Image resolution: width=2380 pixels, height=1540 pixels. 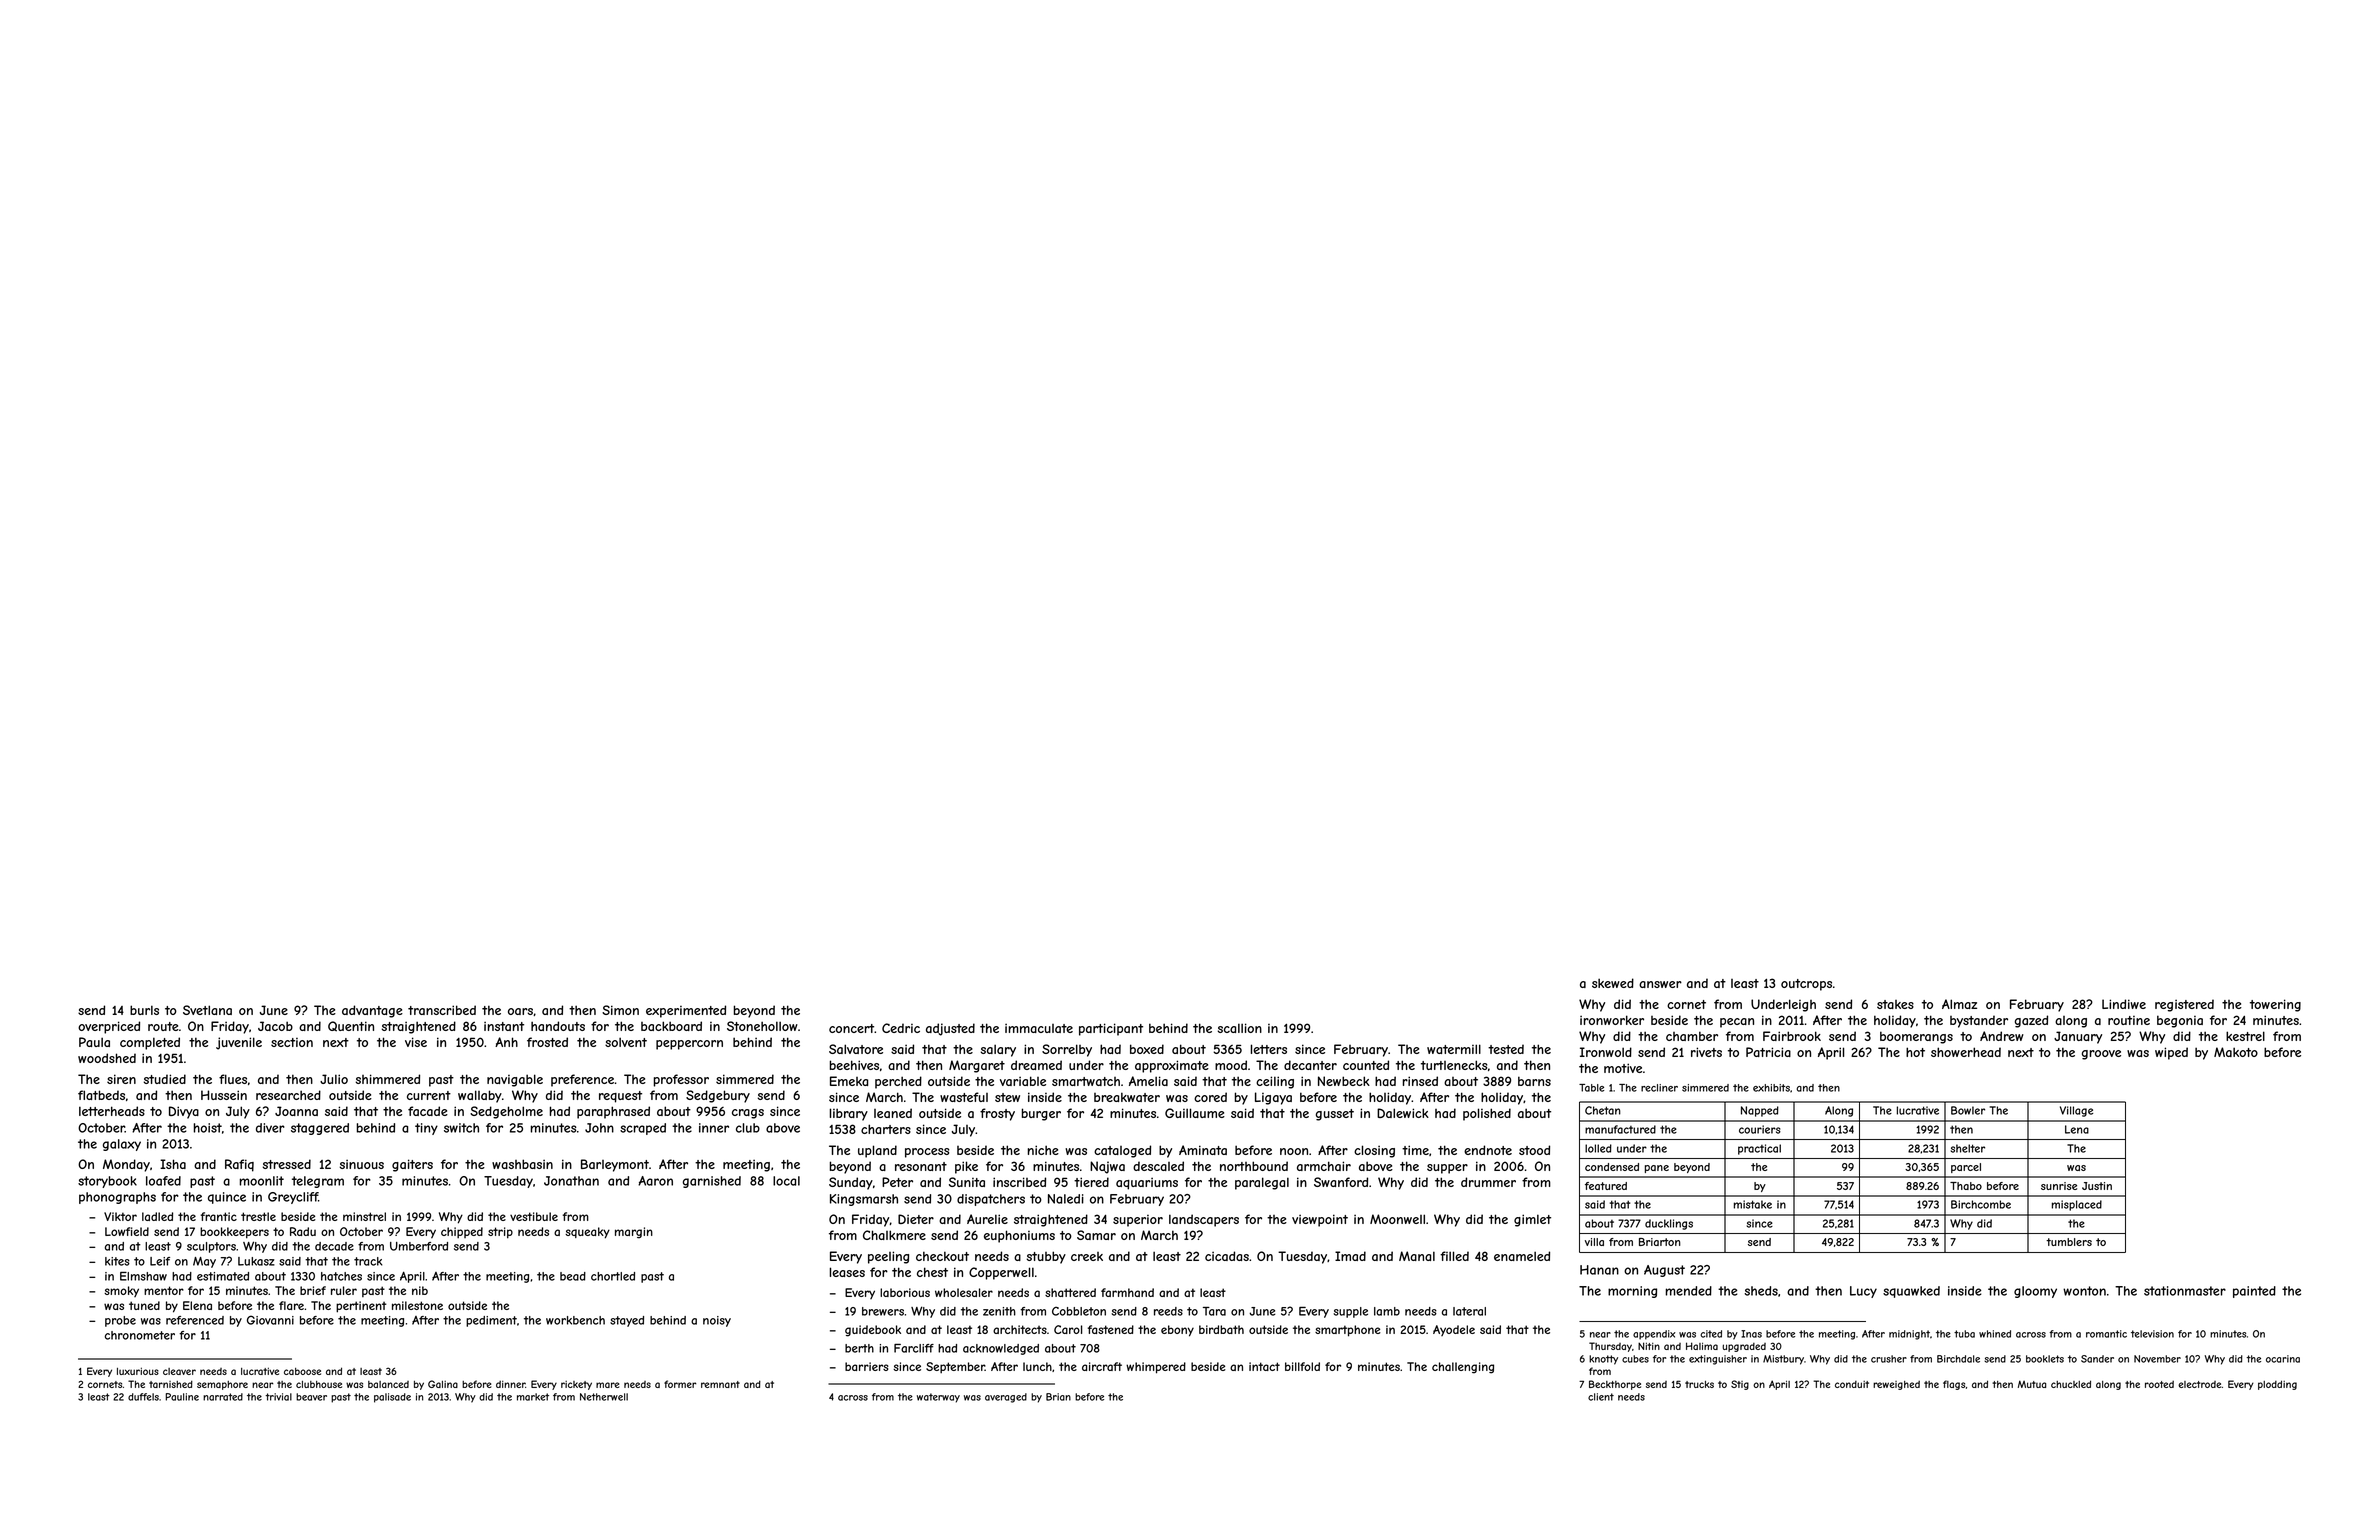 I want to click on pecan, so click(x=1737, y=1023).
